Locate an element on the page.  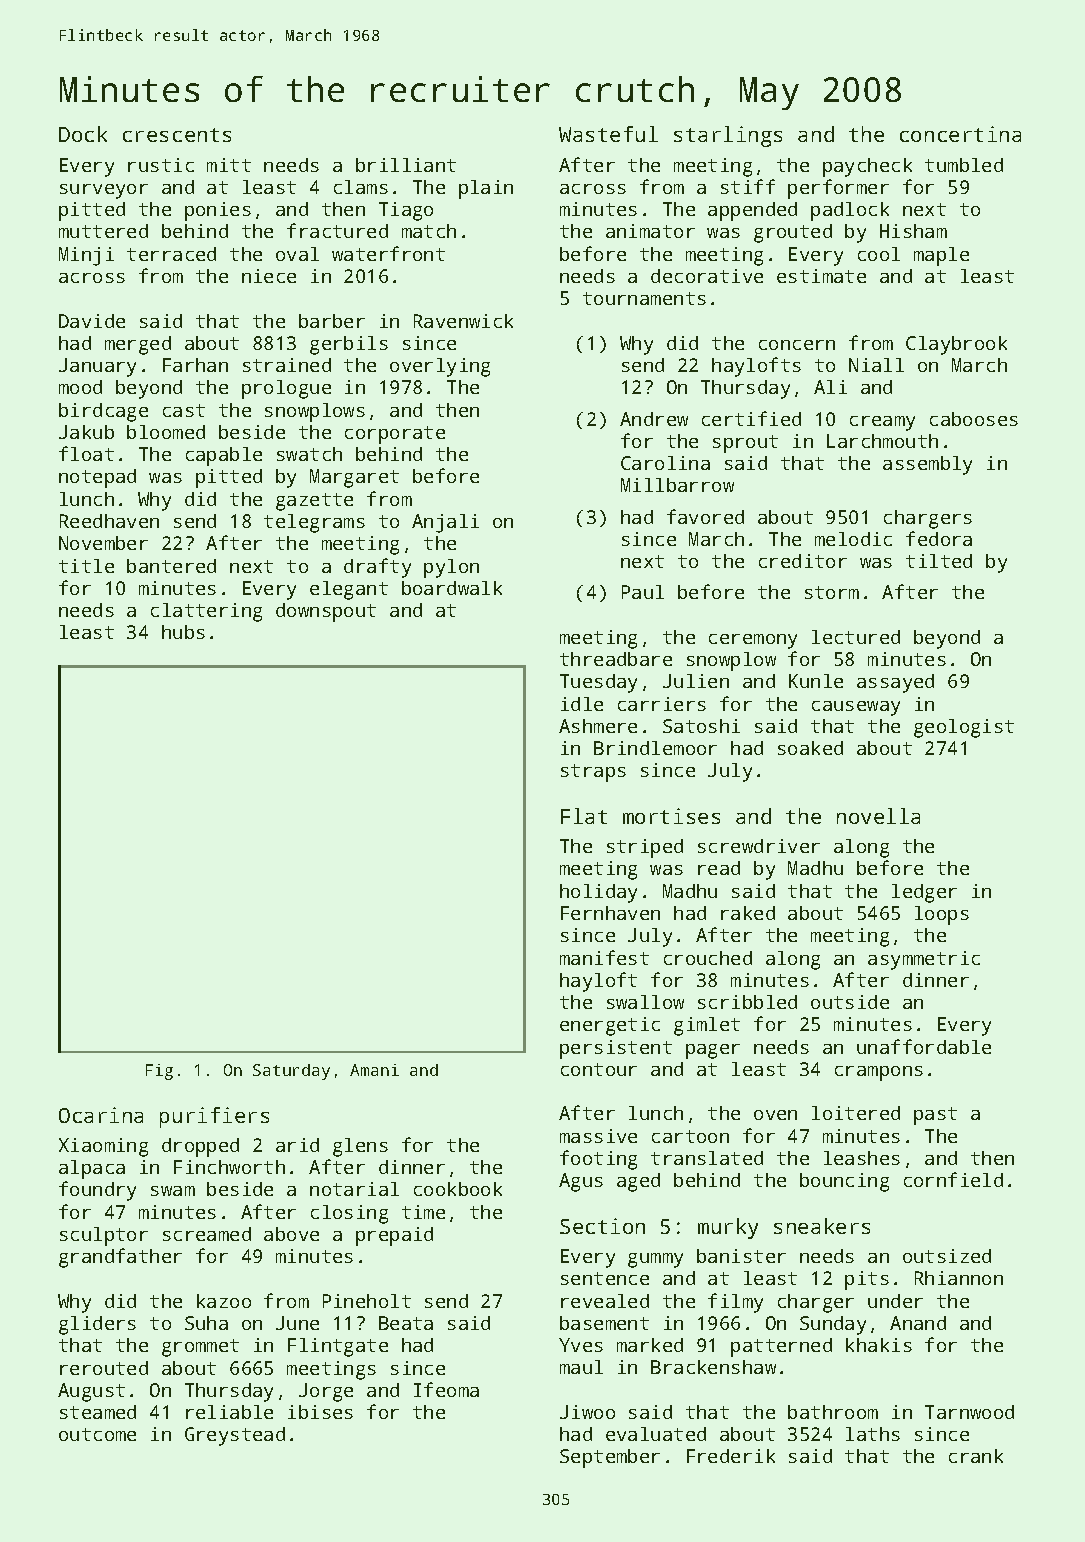
fedora is located at coordinates (939, 538).
